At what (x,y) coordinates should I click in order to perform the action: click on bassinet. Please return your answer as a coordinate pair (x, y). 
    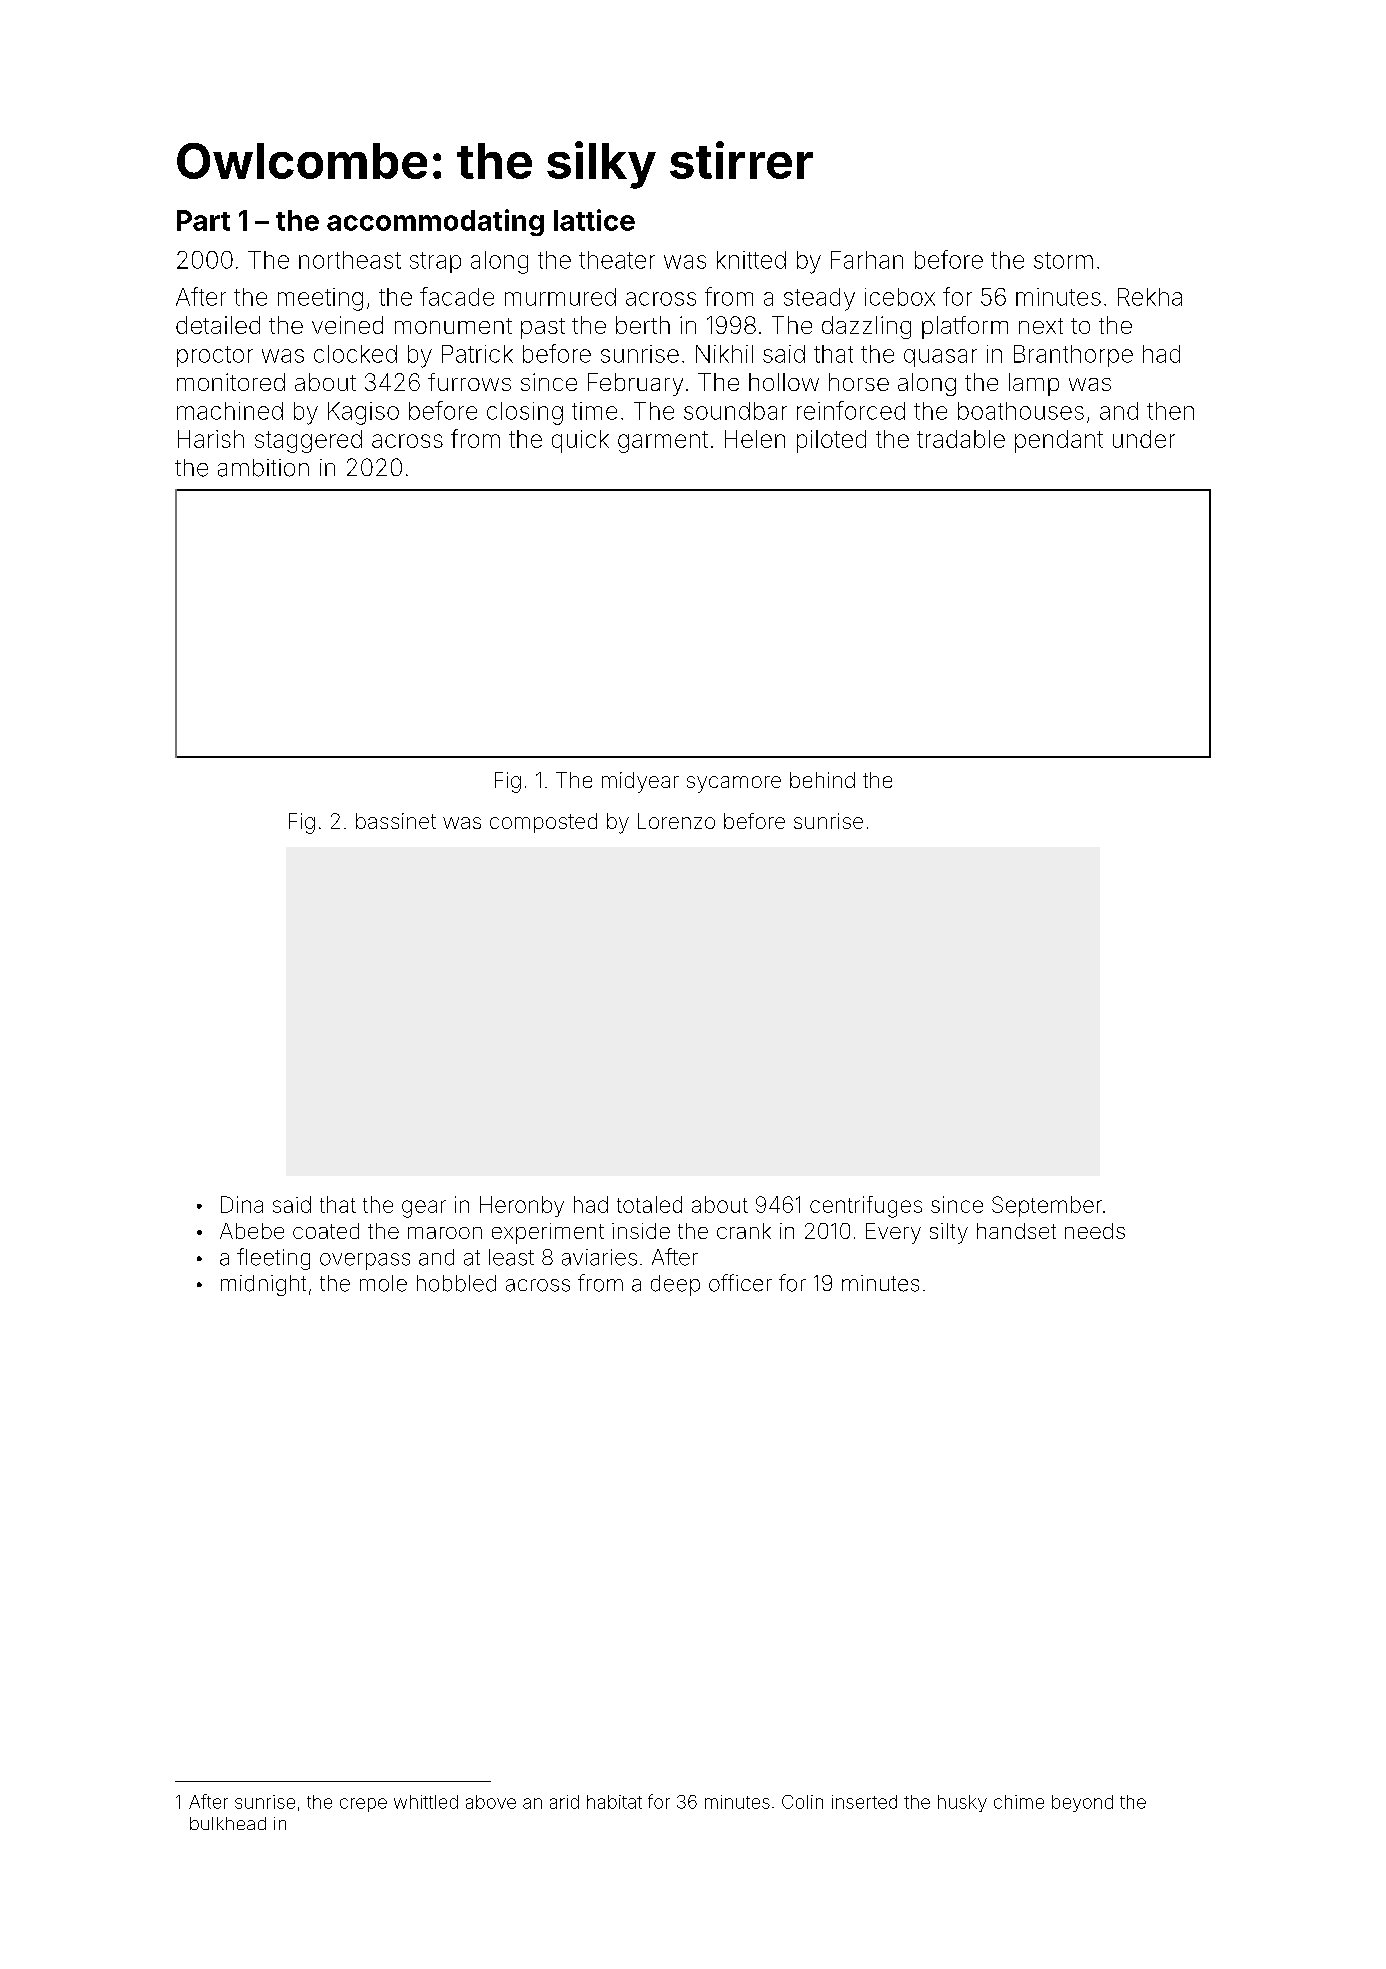
    Looking at the image, I should click on (396, 821).
